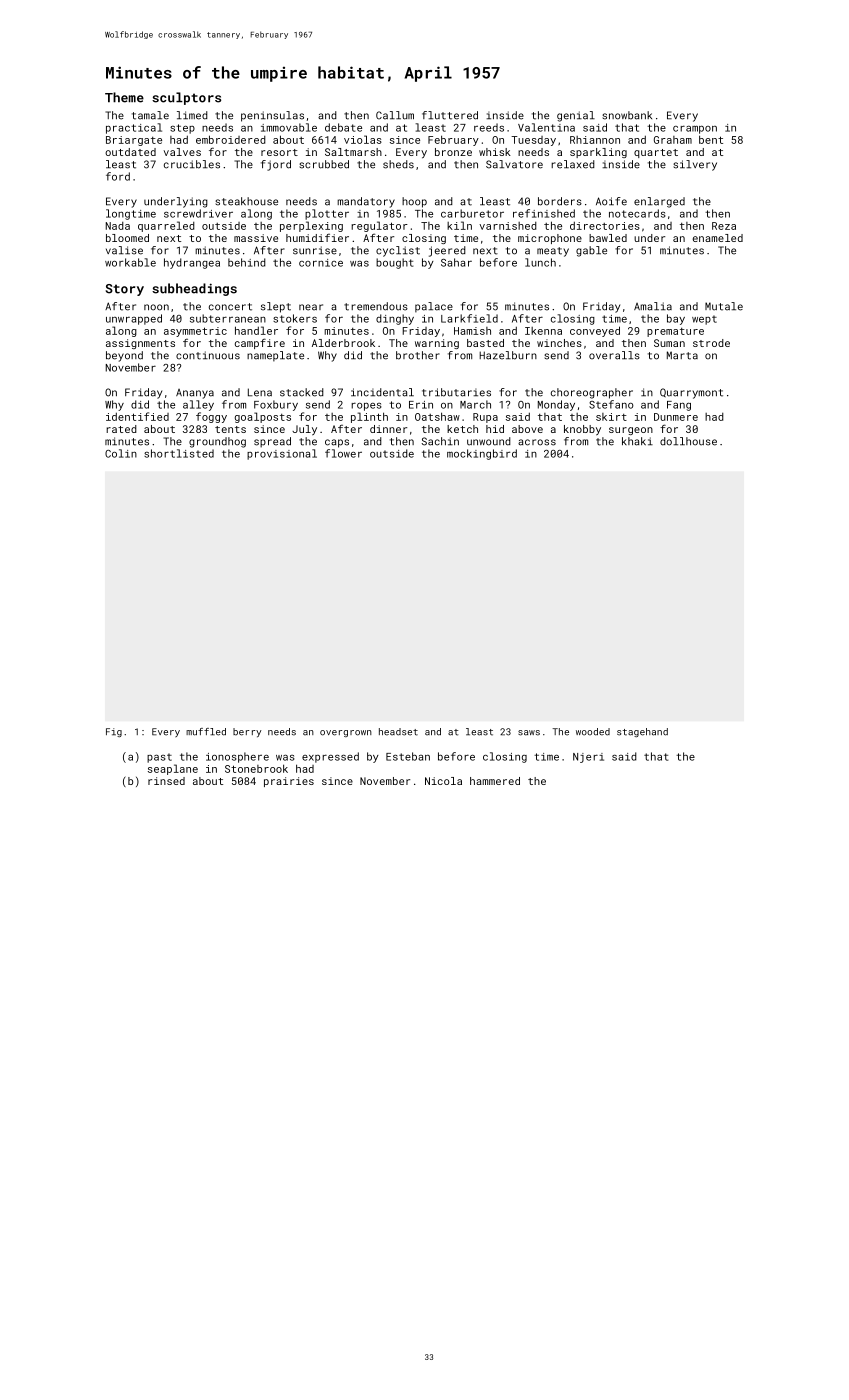 Image resolution: width=849 pixels, height=1400 pixels. I want to click on brother, so click(418, 355).
